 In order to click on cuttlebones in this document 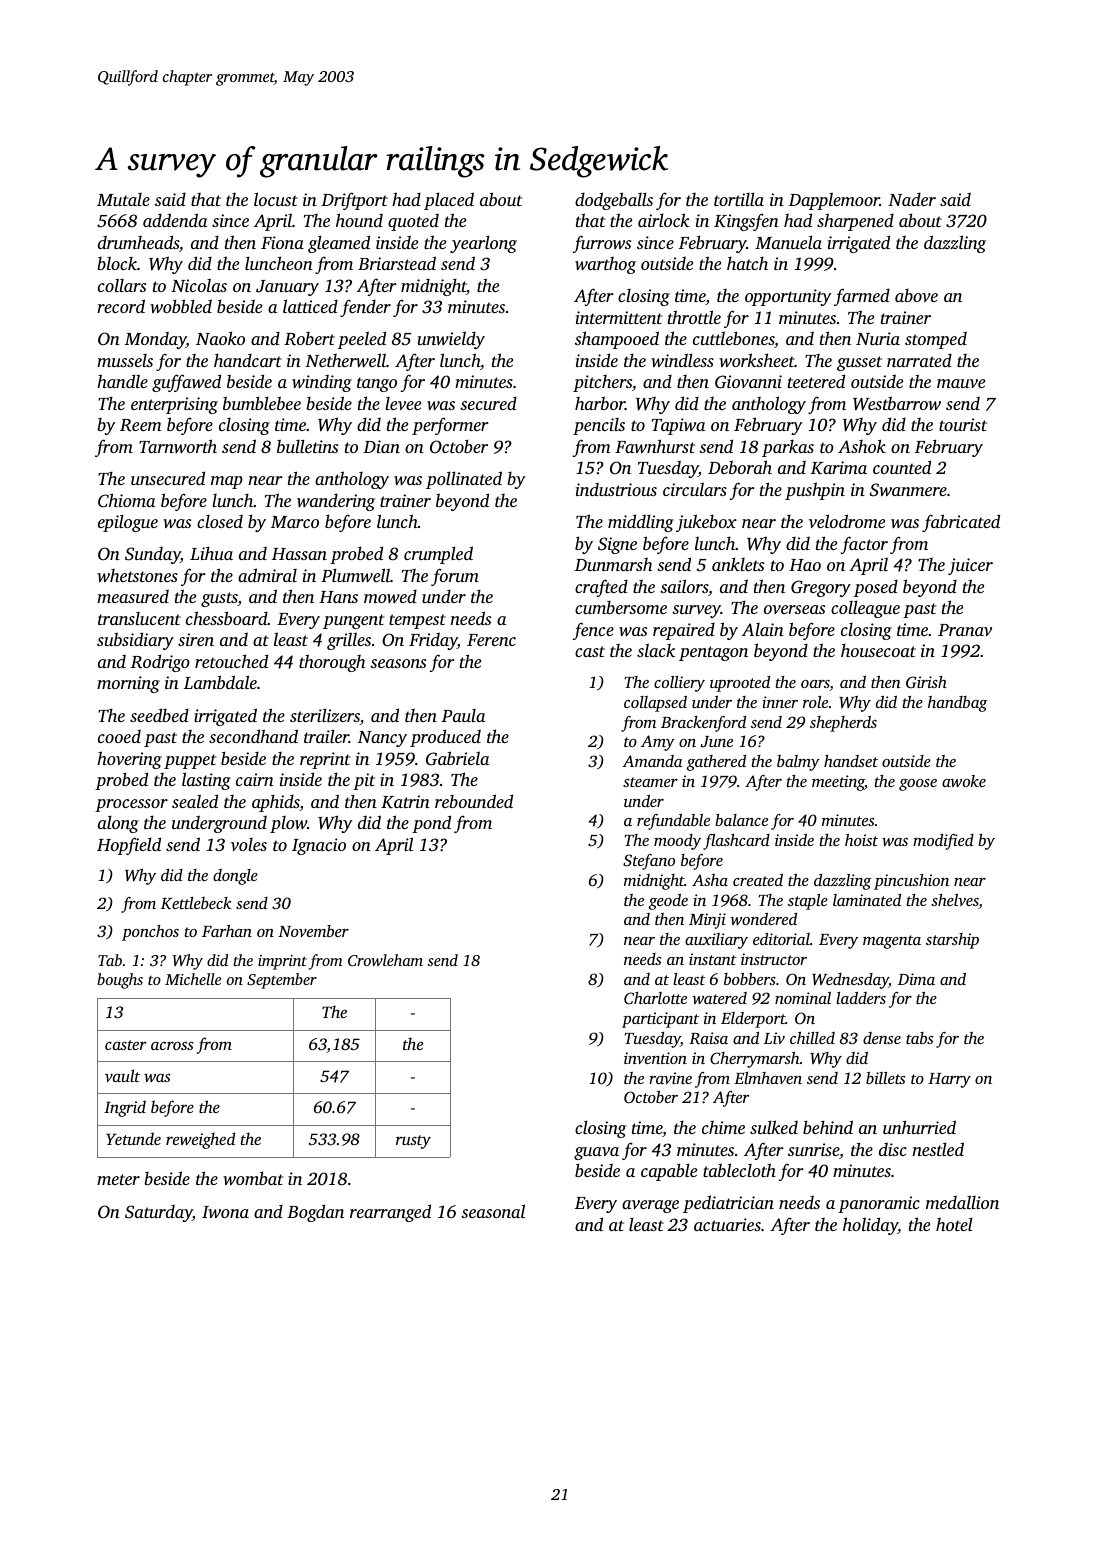, I will do `click(733, 338)`.
